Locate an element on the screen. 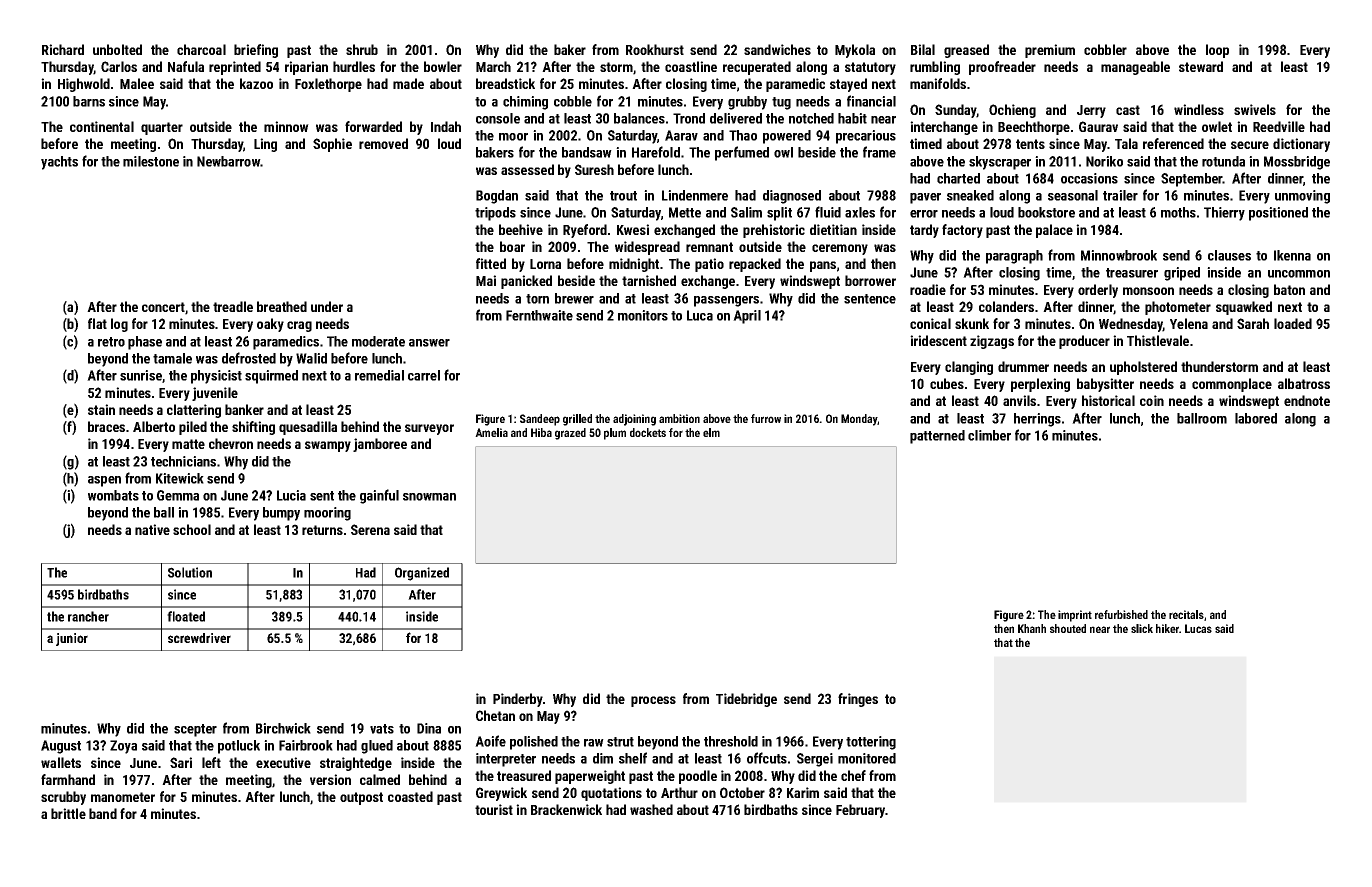 The height and width of the screenshot is (887, 1372). made is located at coordinates (408, 83).
